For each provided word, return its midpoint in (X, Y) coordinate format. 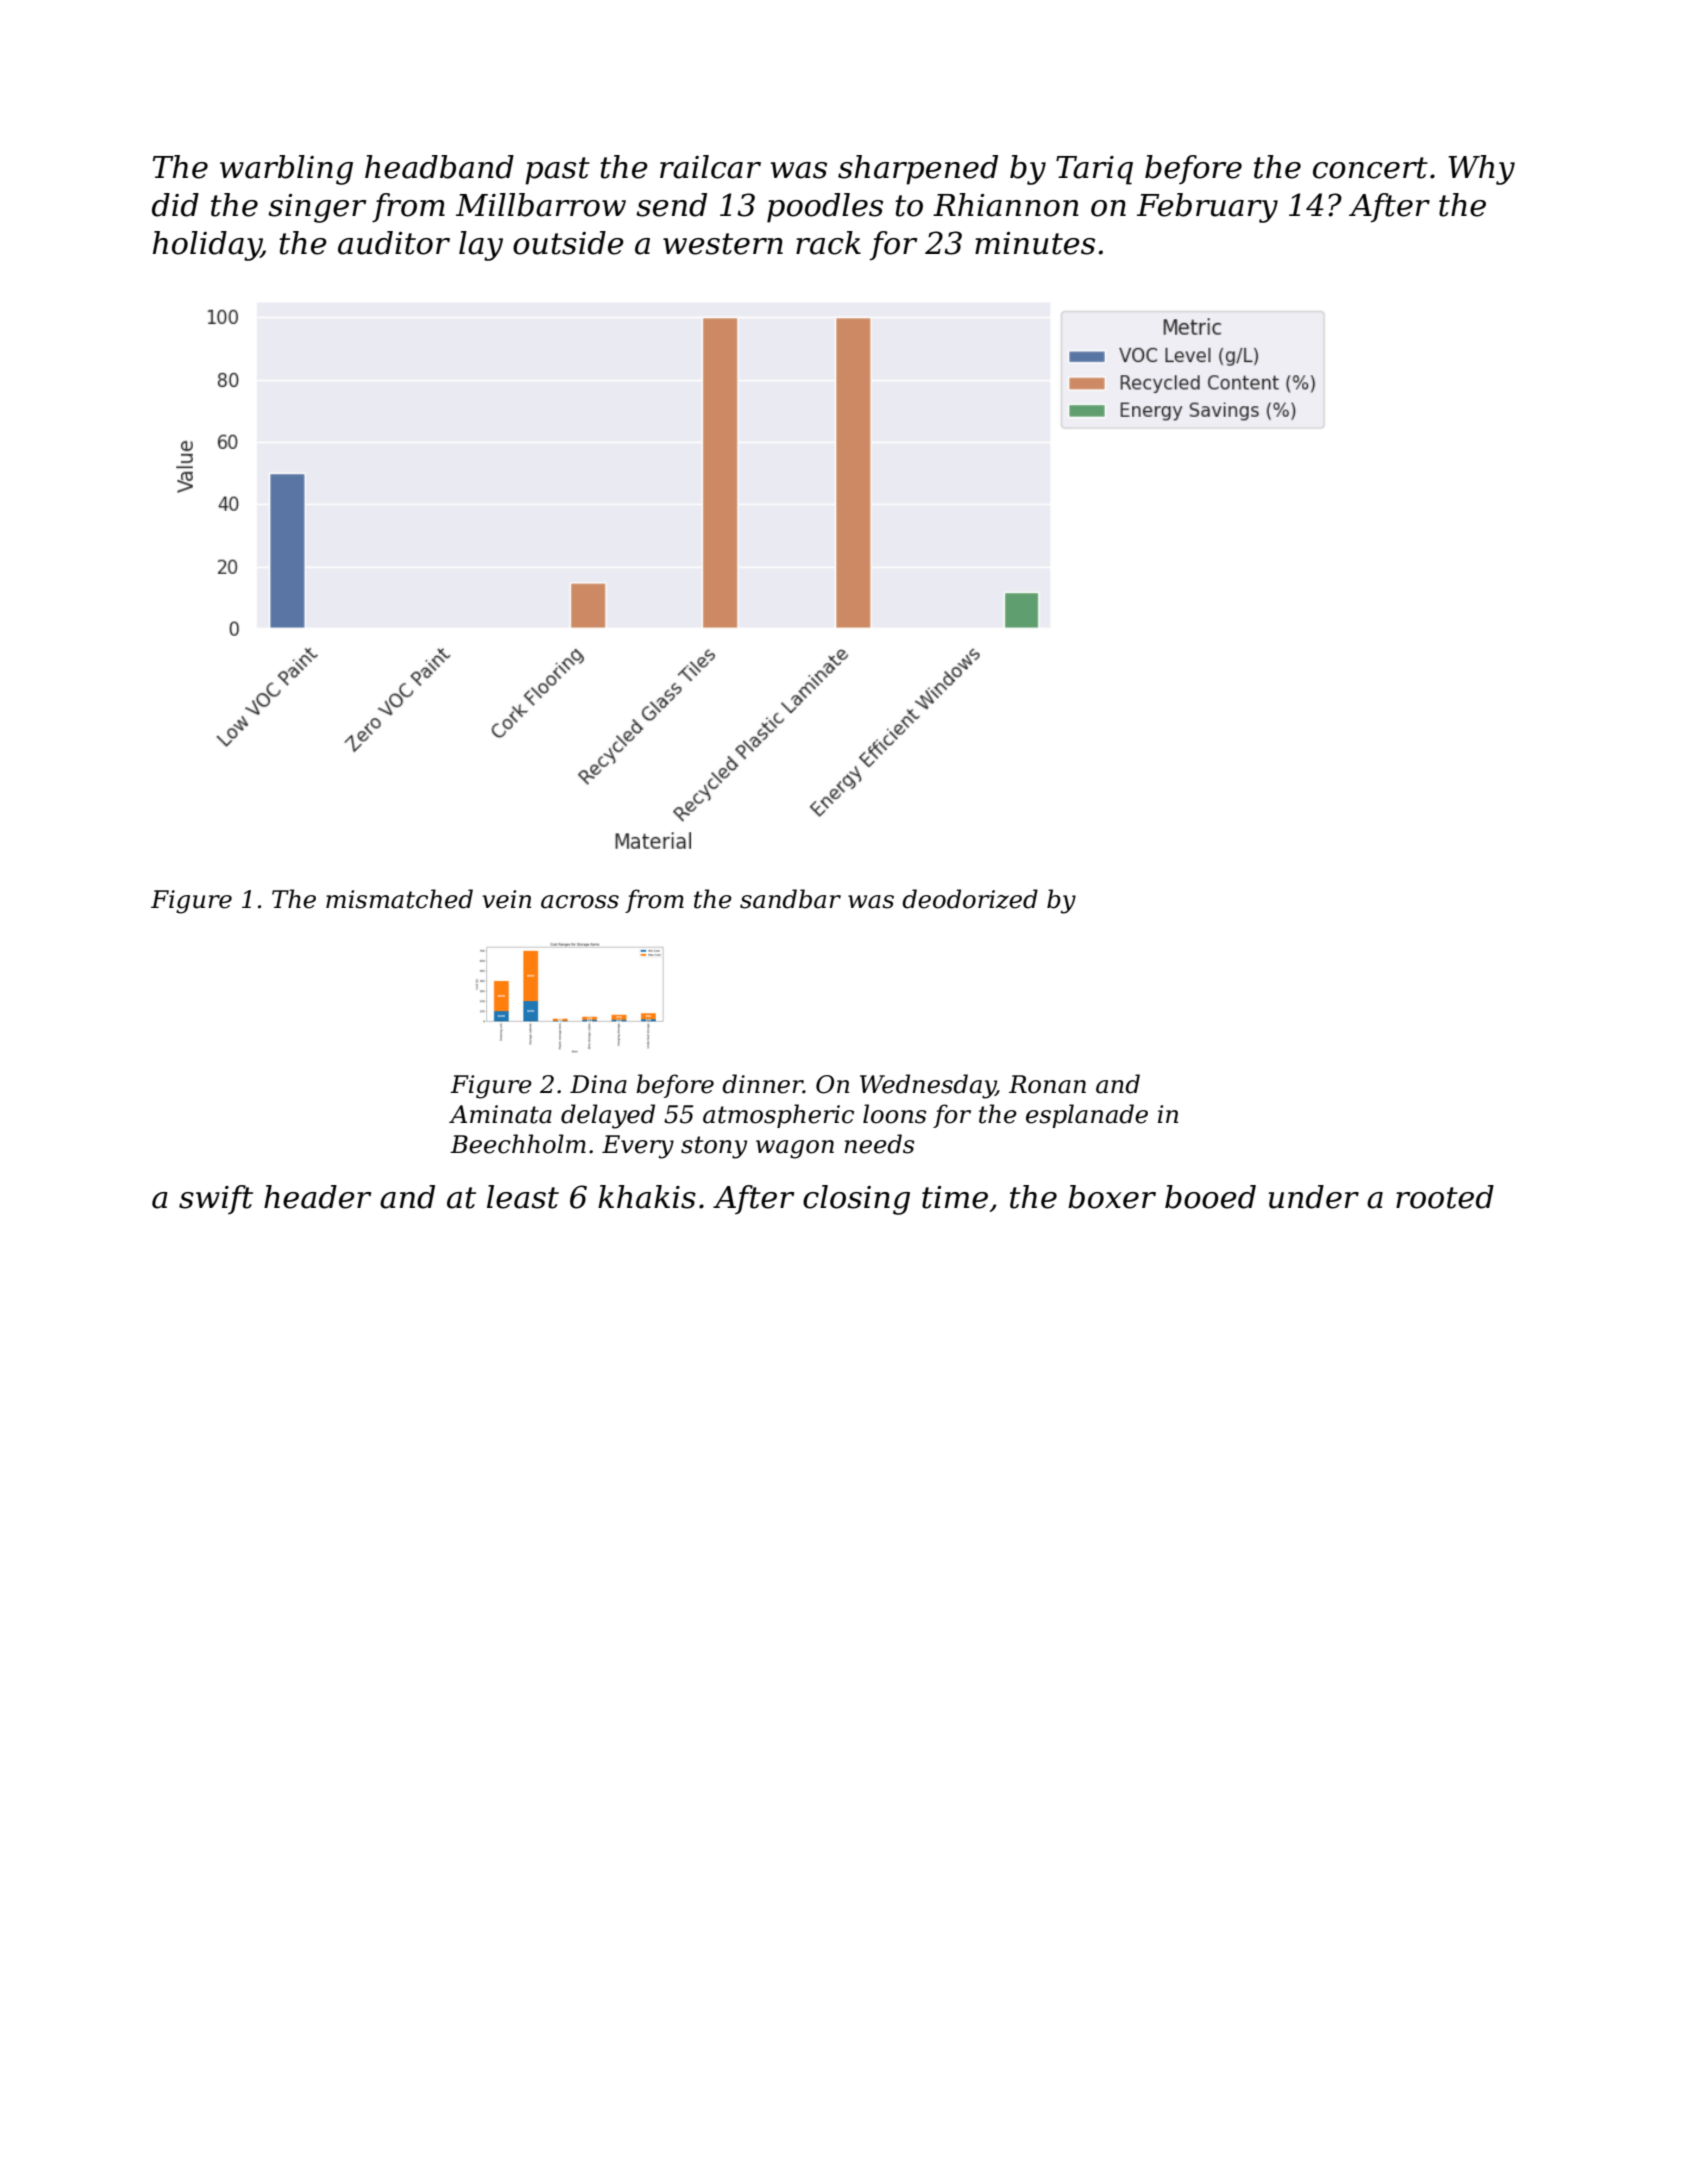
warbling (286, 170)
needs (879, 1144)
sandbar (790, 899)
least (523, 1197)
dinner (762, 1084)
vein (506, 899)
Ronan (1047, 1084)
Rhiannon (1006, 205)
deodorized (970, 899)
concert (1370, 168)
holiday (207, 246)
